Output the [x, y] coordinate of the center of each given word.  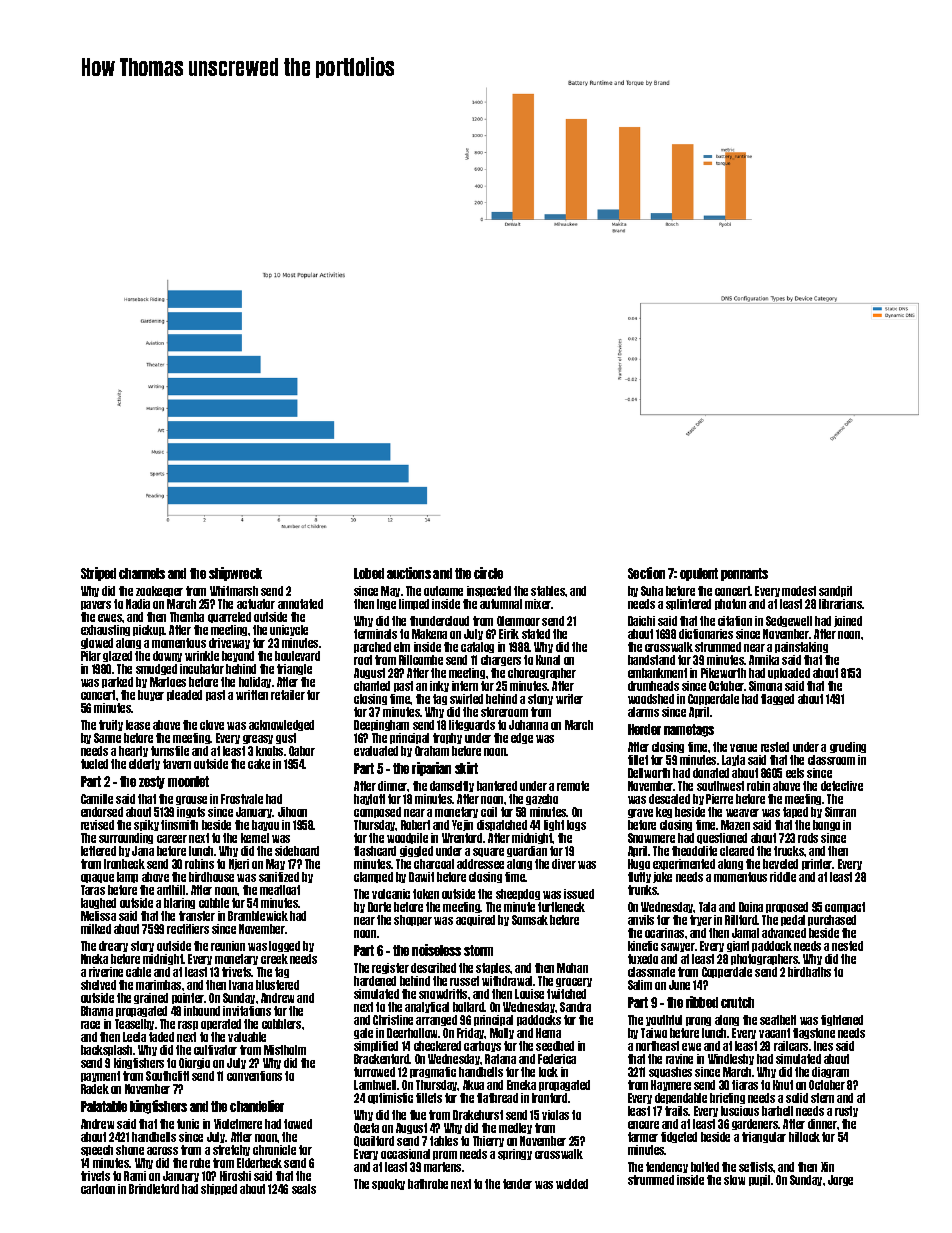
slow [734, 1180]
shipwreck [235, 574]
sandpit [835, 591]
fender [517, 1184]
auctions [409, 573]
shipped [219, 1189]
